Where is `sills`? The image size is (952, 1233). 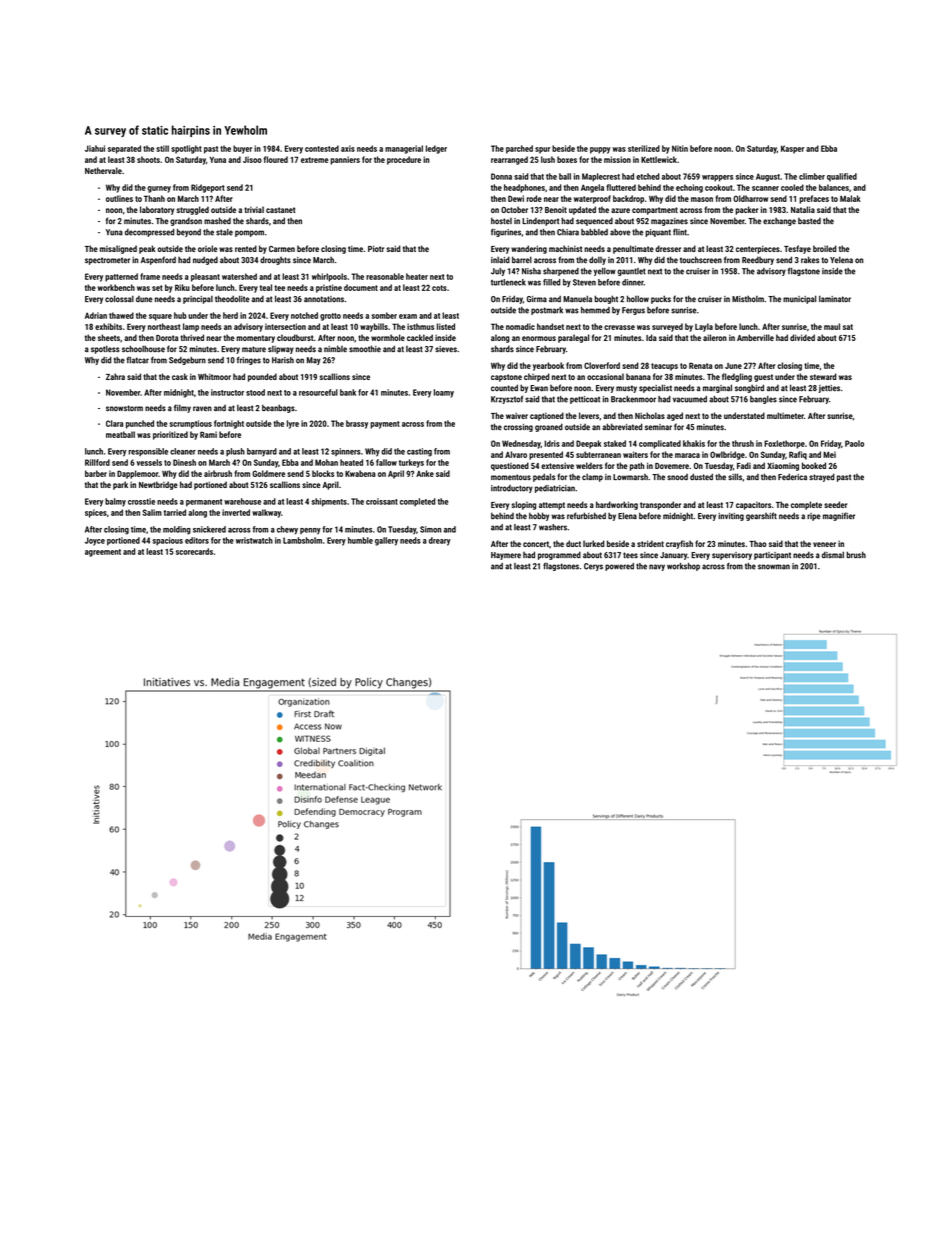
sills is located at coordinates (735, 477).
